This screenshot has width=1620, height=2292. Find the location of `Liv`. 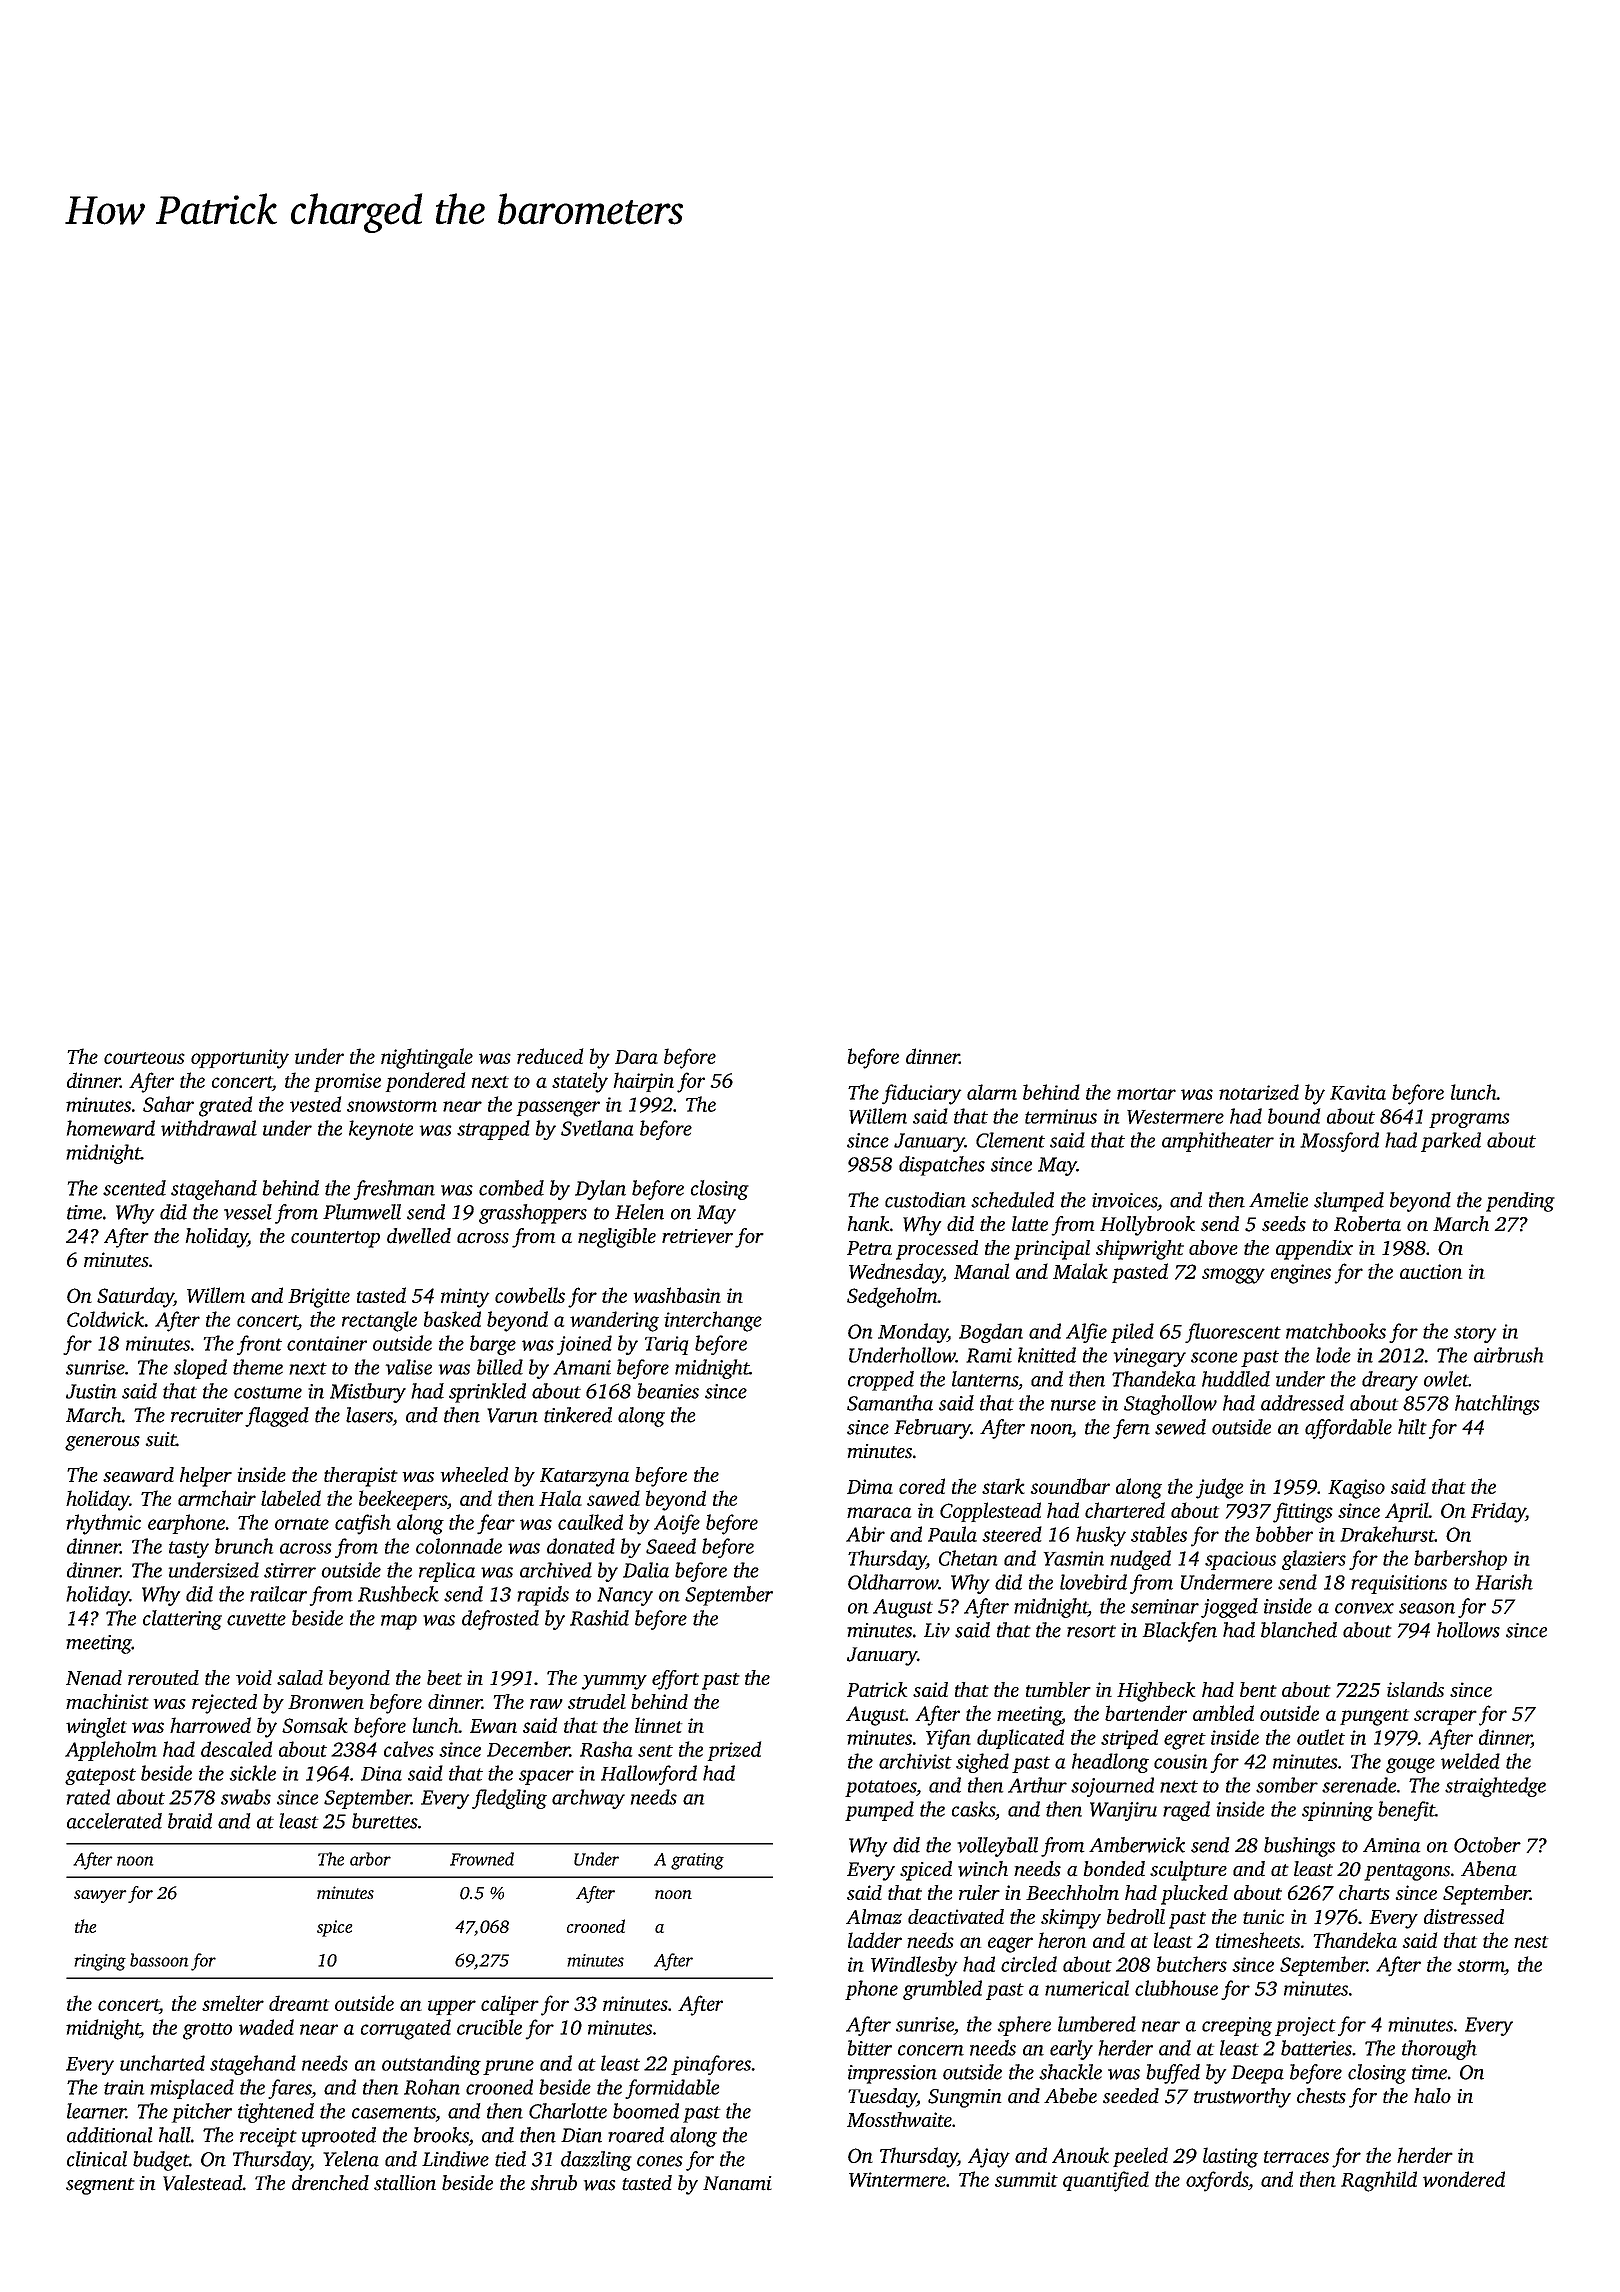

Liv is located at coordinates (937, 1630).
